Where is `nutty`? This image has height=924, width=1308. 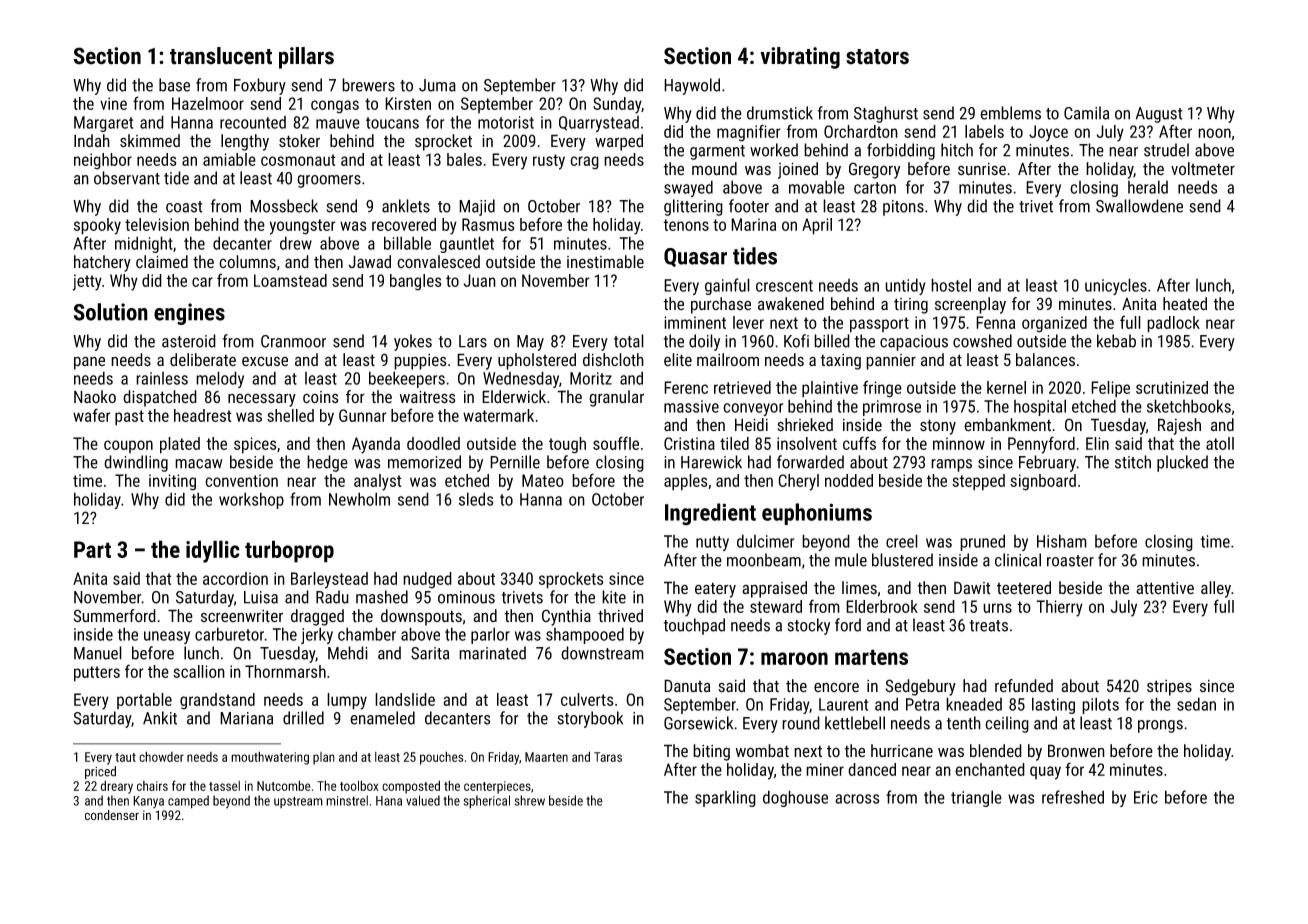 nutty is located at coordinates (712, 543).
